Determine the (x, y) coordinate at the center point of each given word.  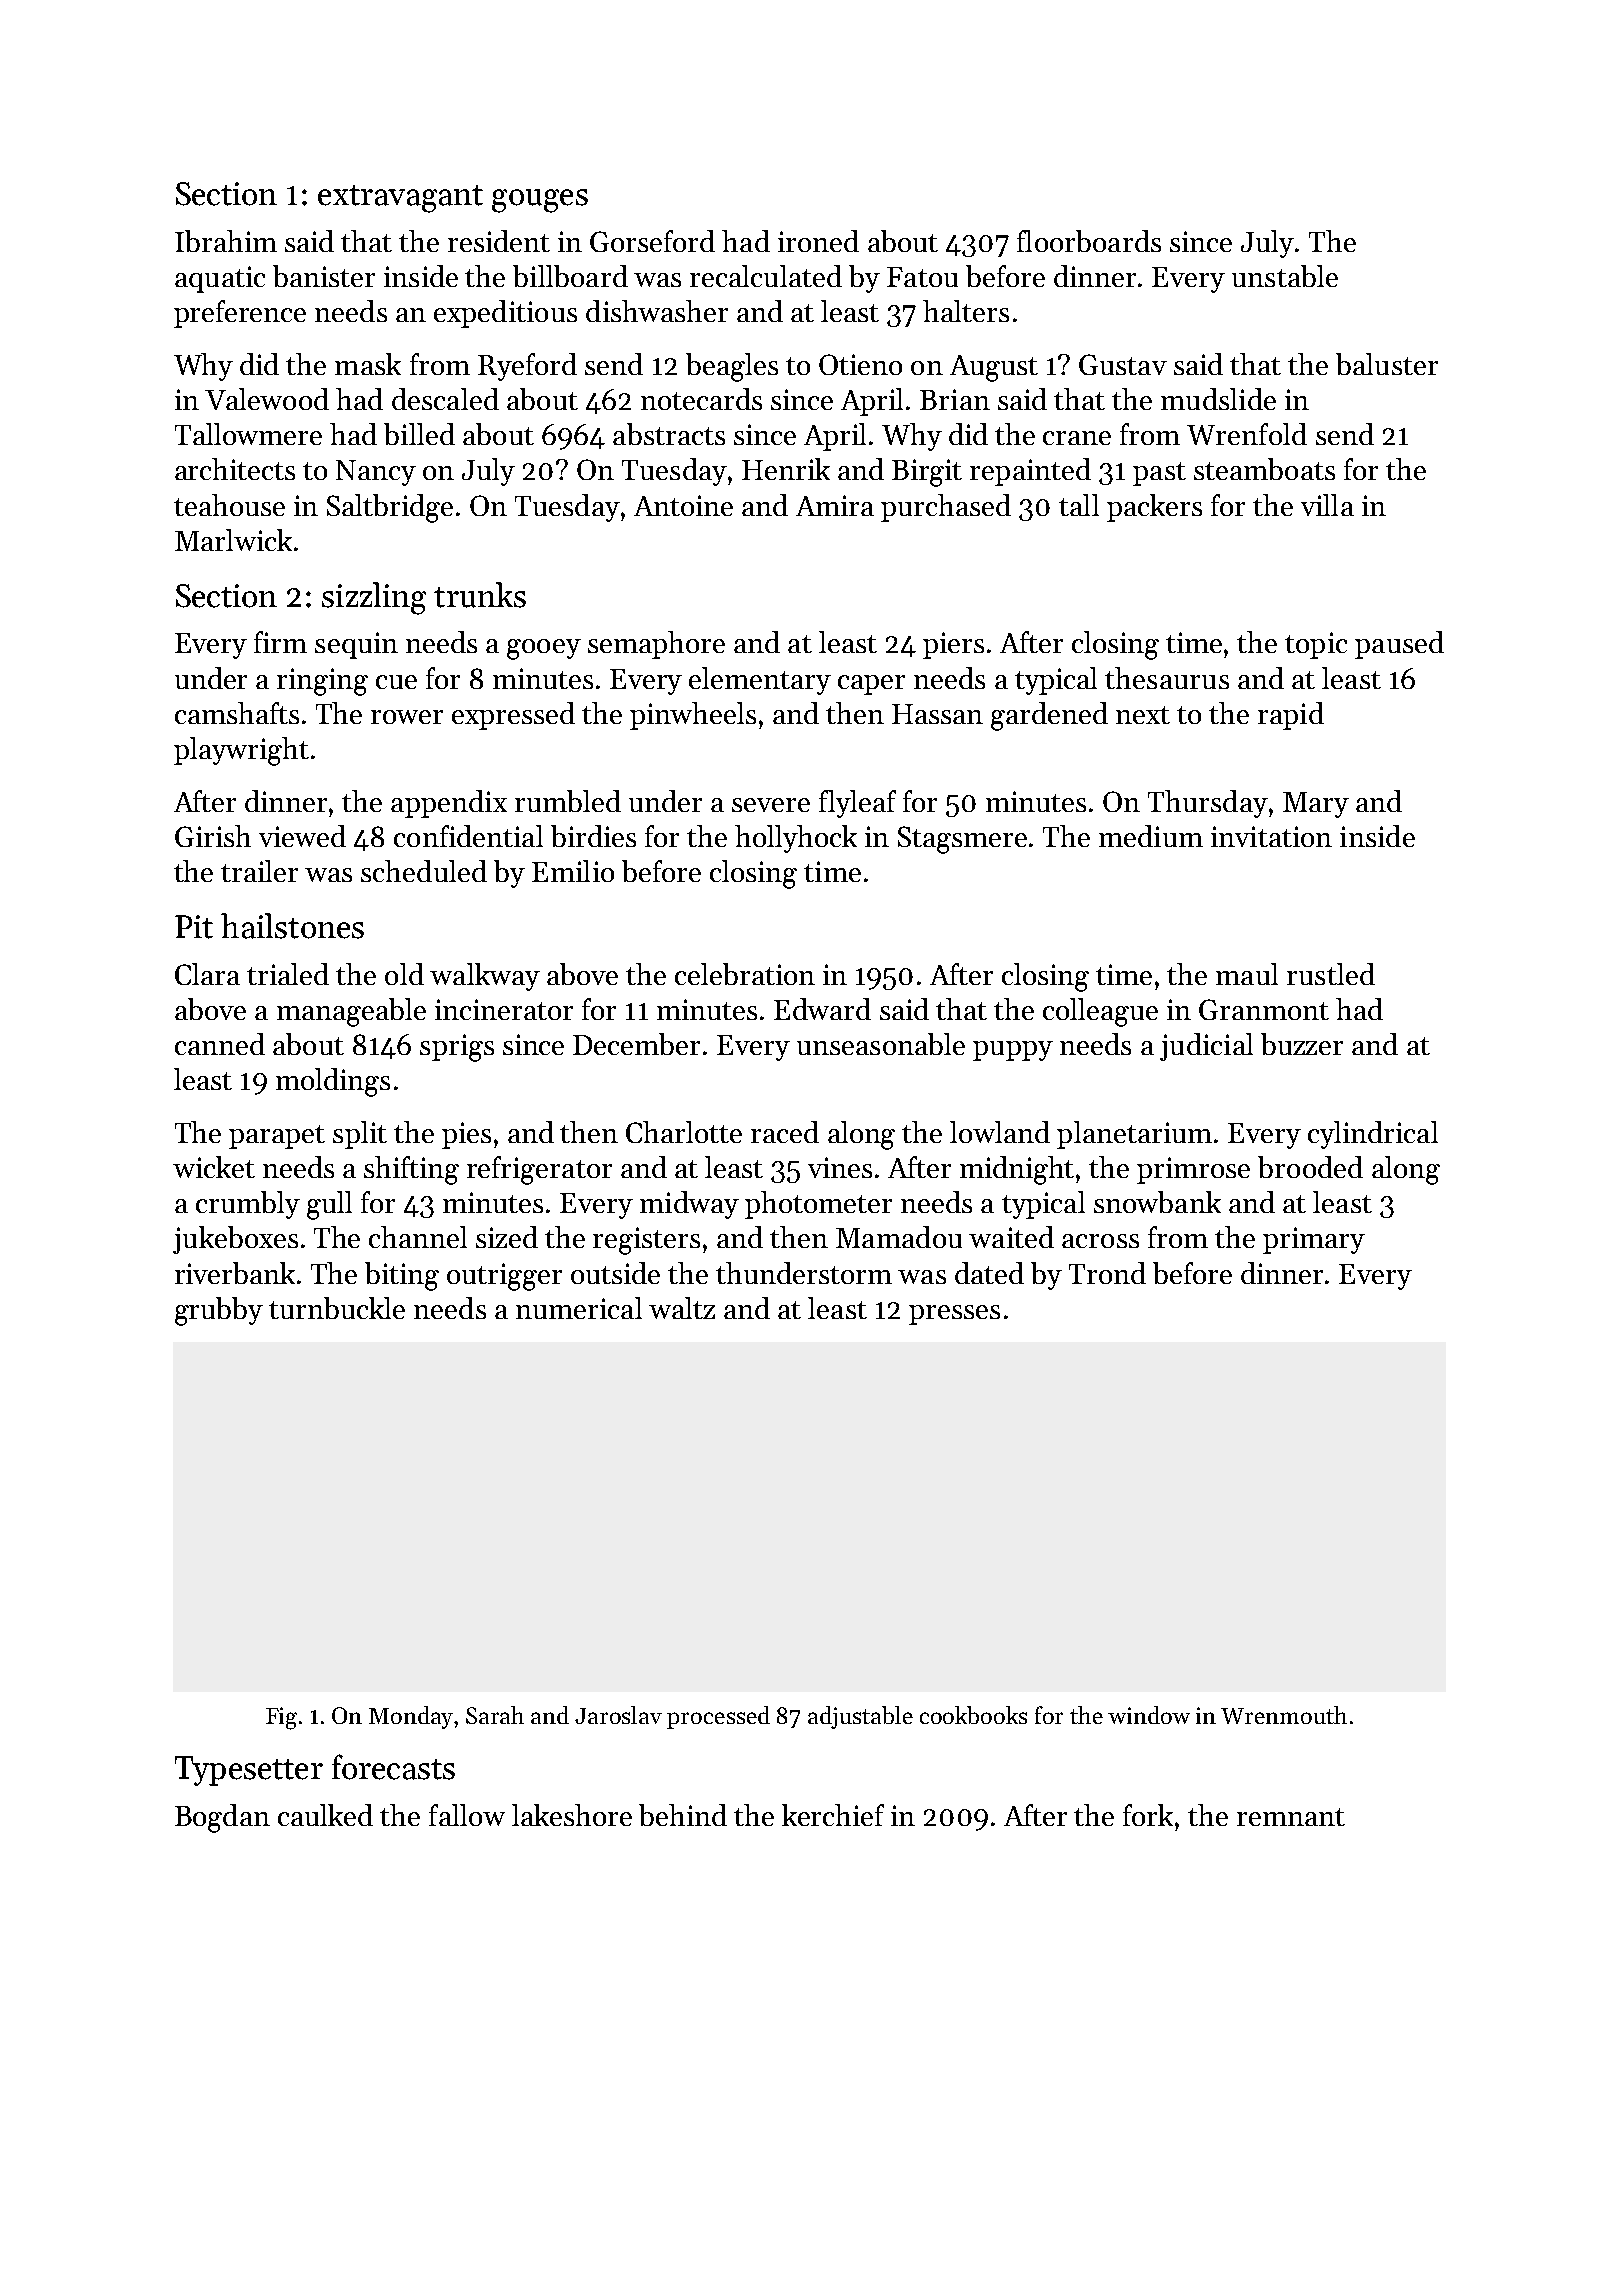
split (360, 1135)
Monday (412, 1717)
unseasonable (881, 1044)
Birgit (927, 473)
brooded (1310, 1167)
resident (499, 241)
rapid (1291, 716)
